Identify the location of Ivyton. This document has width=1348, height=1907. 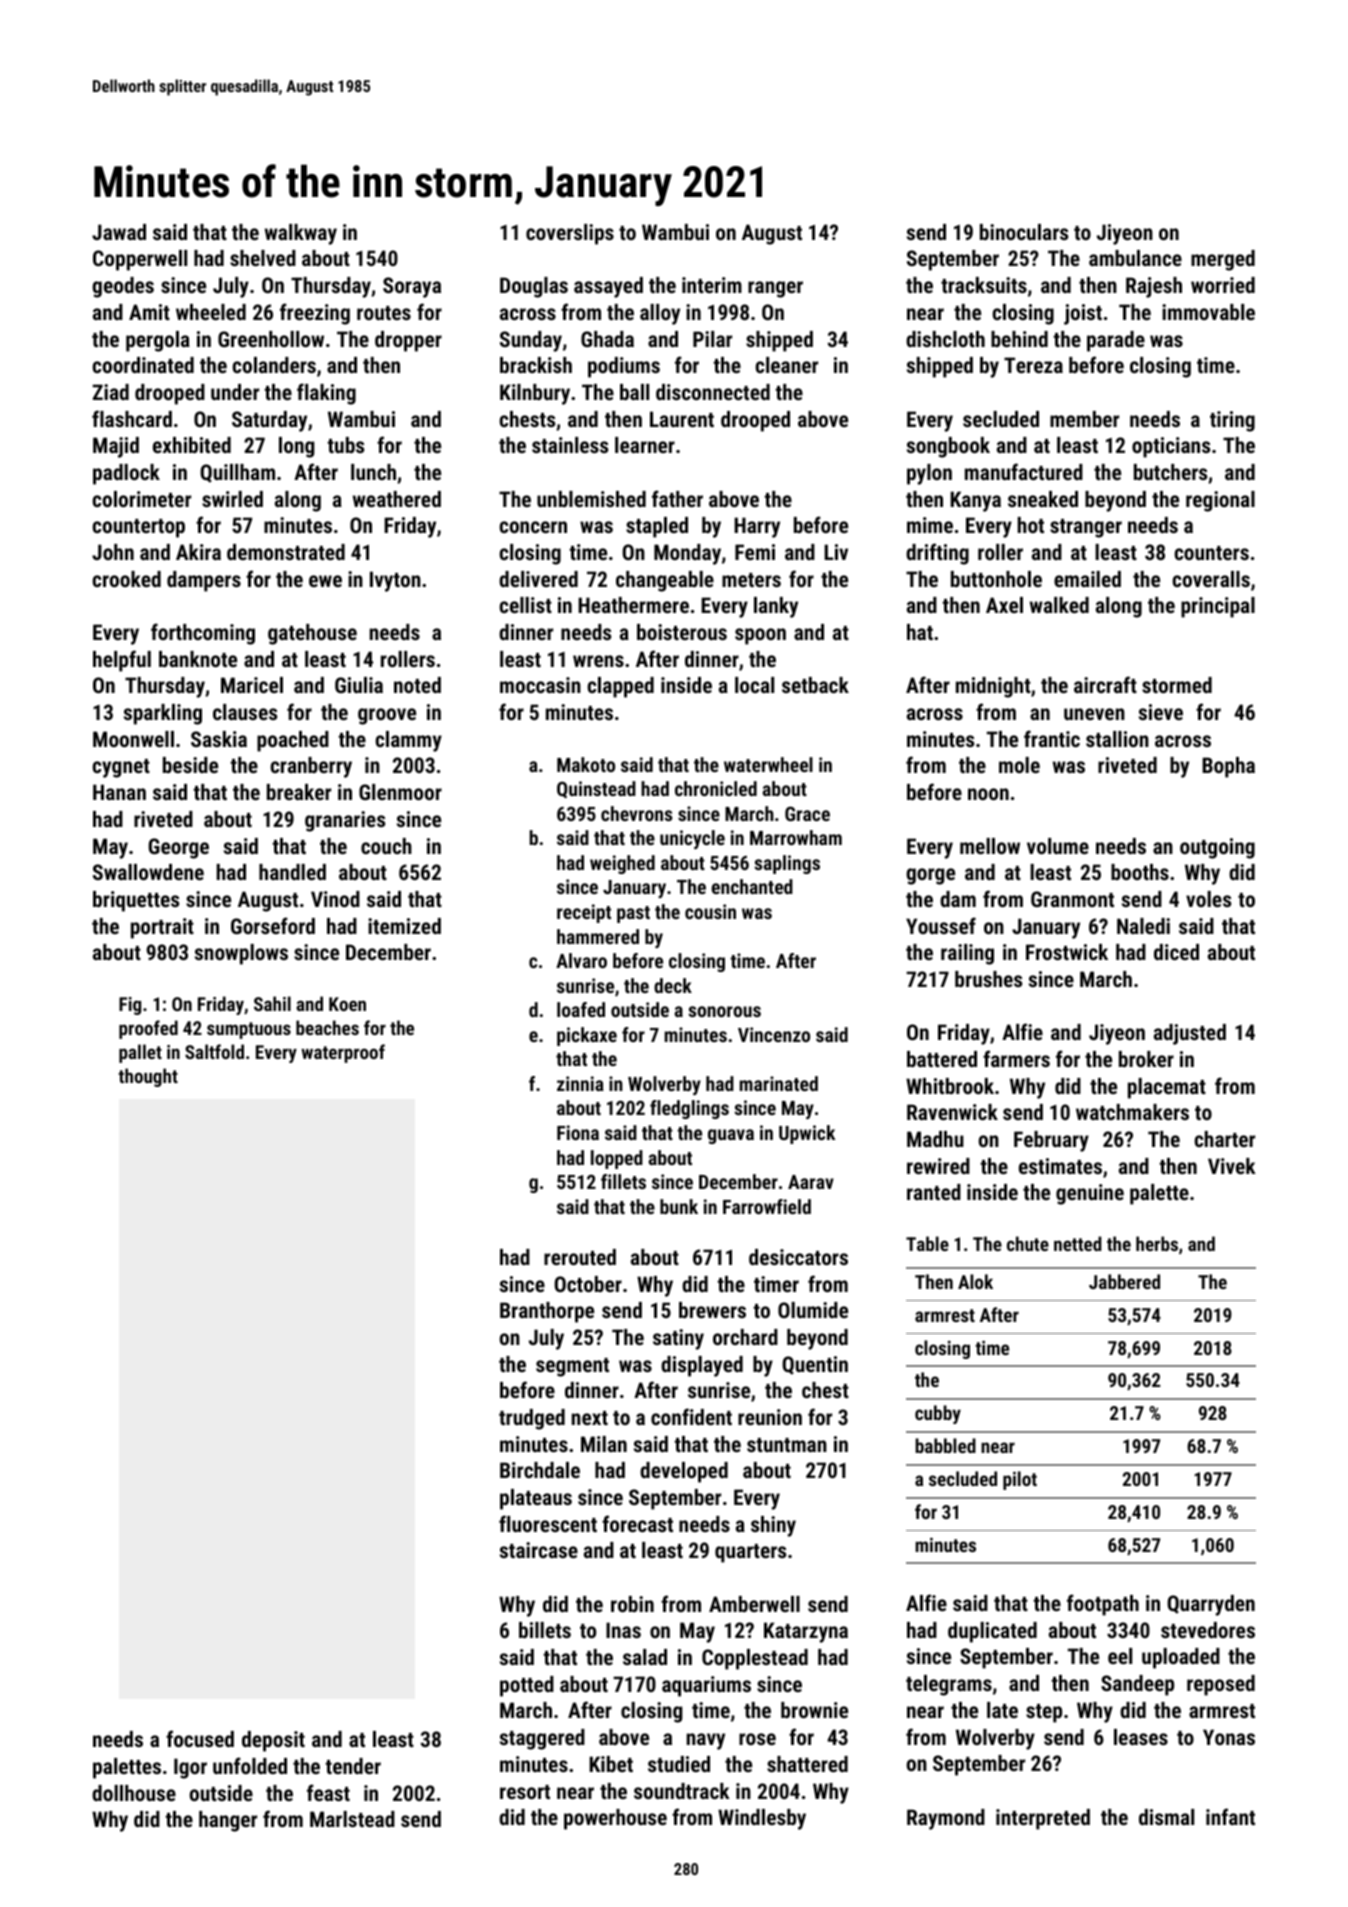
(395, 581).
